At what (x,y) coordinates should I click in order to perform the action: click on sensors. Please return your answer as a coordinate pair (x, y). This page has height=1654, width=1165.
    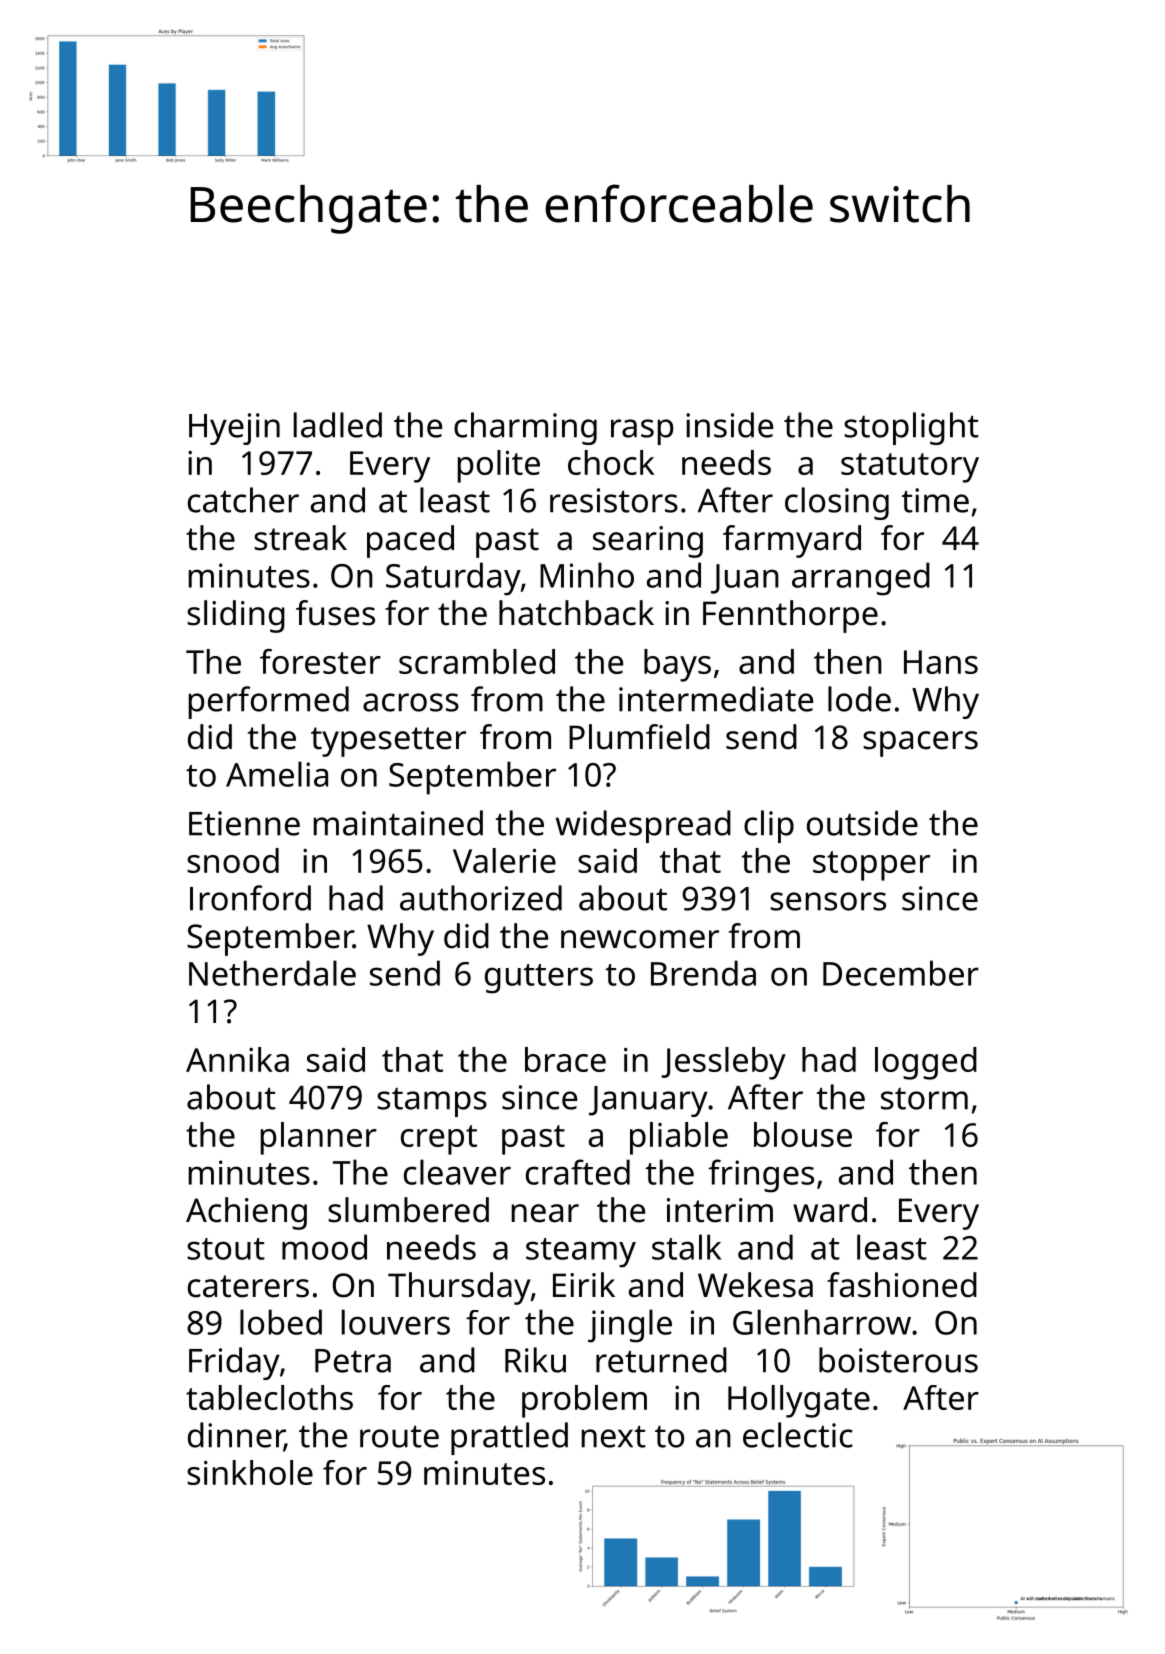
    Looking at the image, I should click on (828, 901).
